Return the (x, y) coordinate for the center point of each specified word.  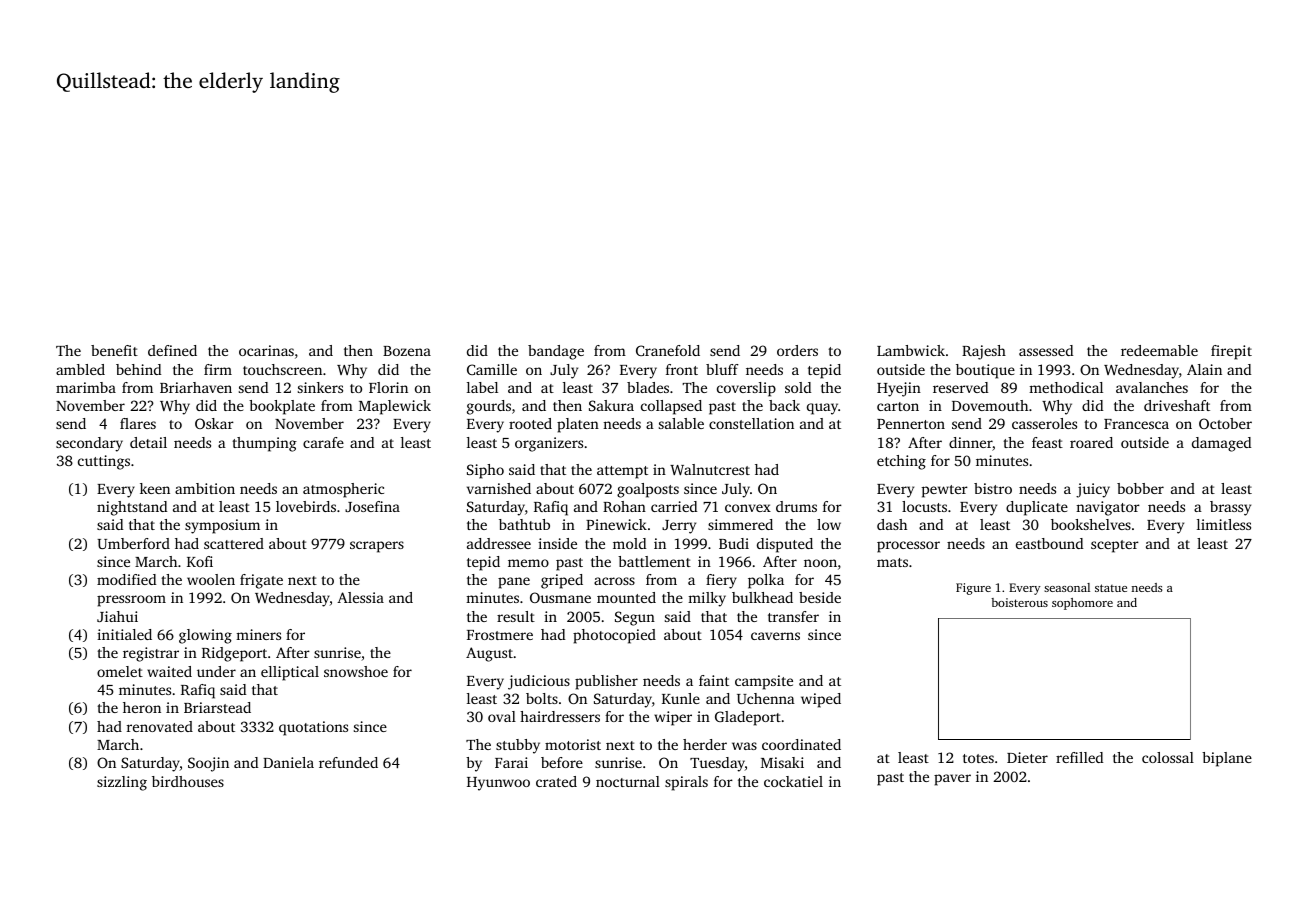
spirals (686, 783)
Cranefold (668, 350)
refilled (1079, 757)
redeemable (1159, 350)
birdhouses (188, 781)
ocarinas (266, 350)
